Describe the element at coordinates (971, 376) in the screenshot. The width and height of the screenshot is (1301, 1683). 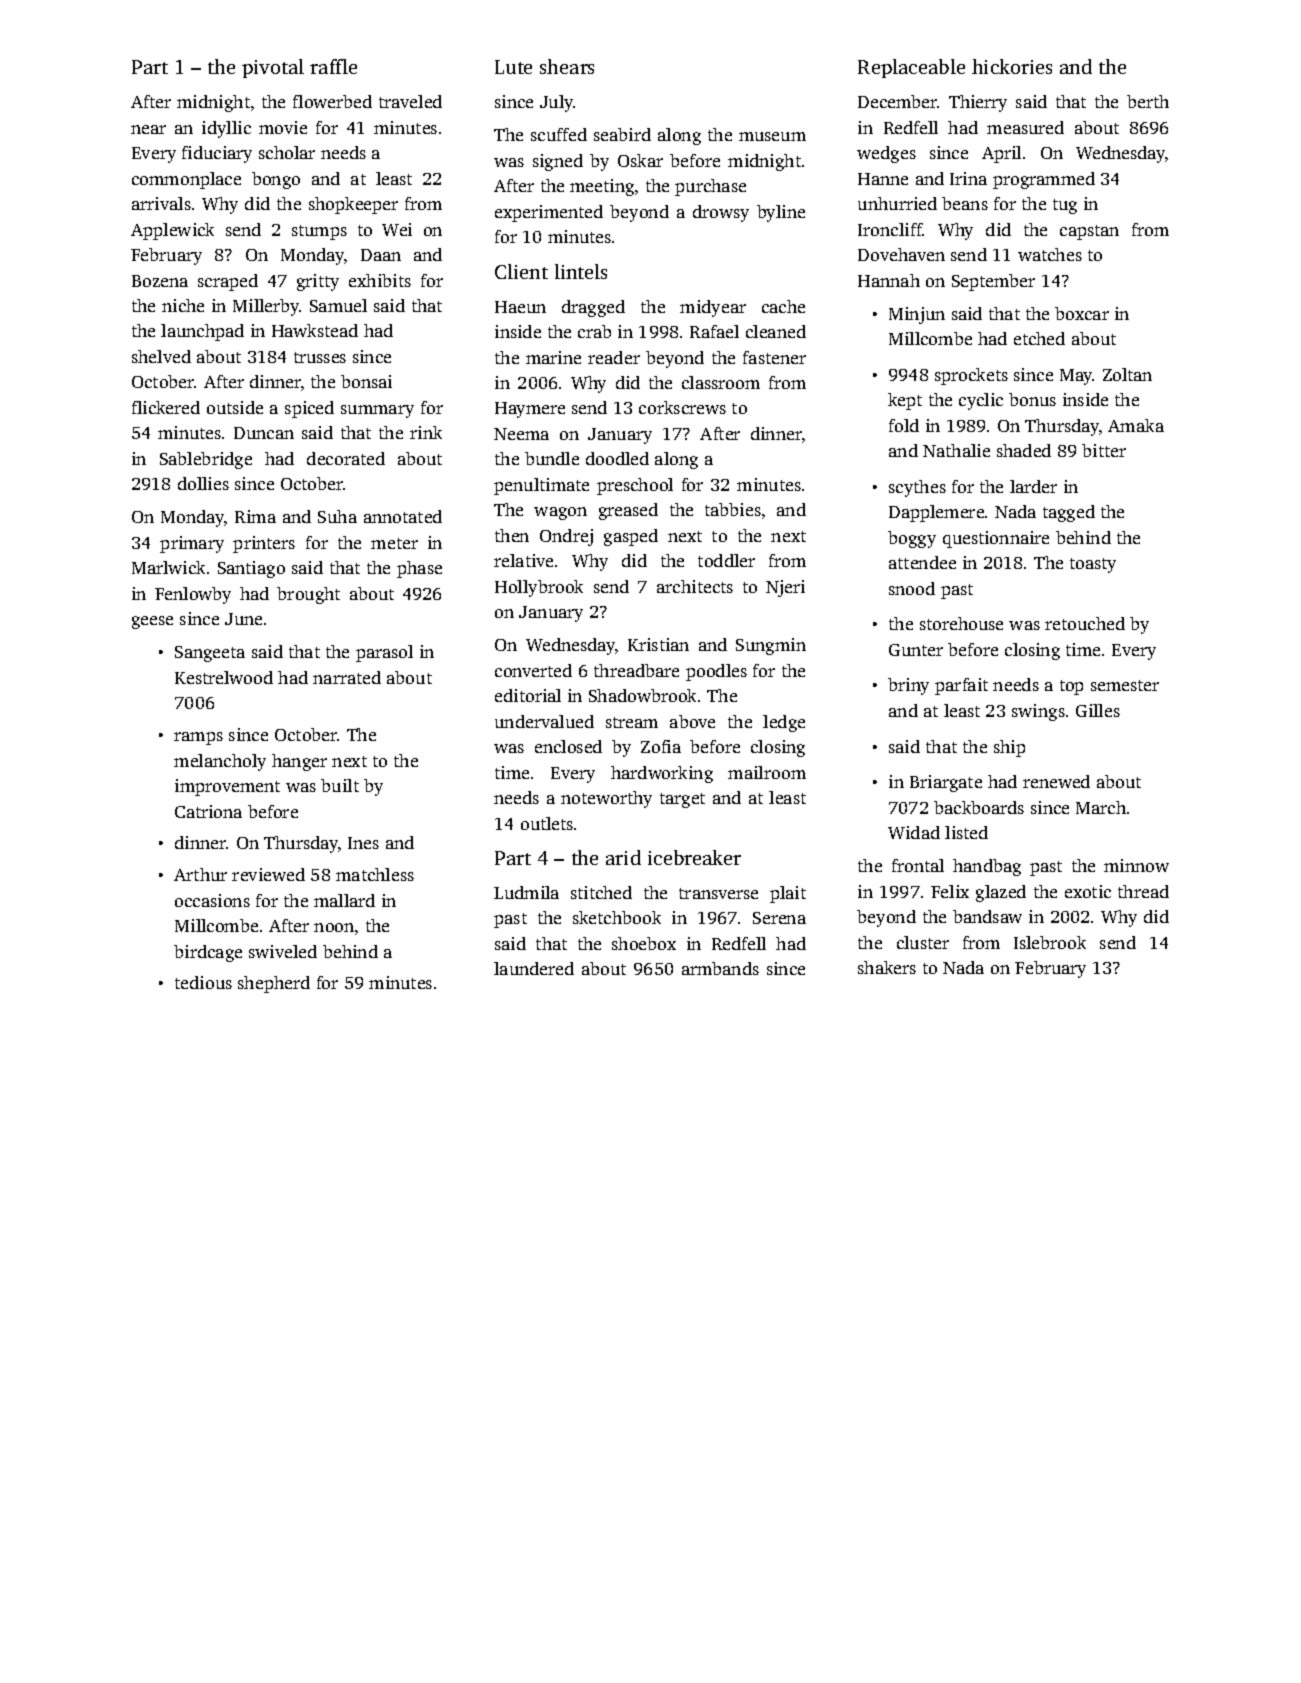
I see `sprockets` at that location.
